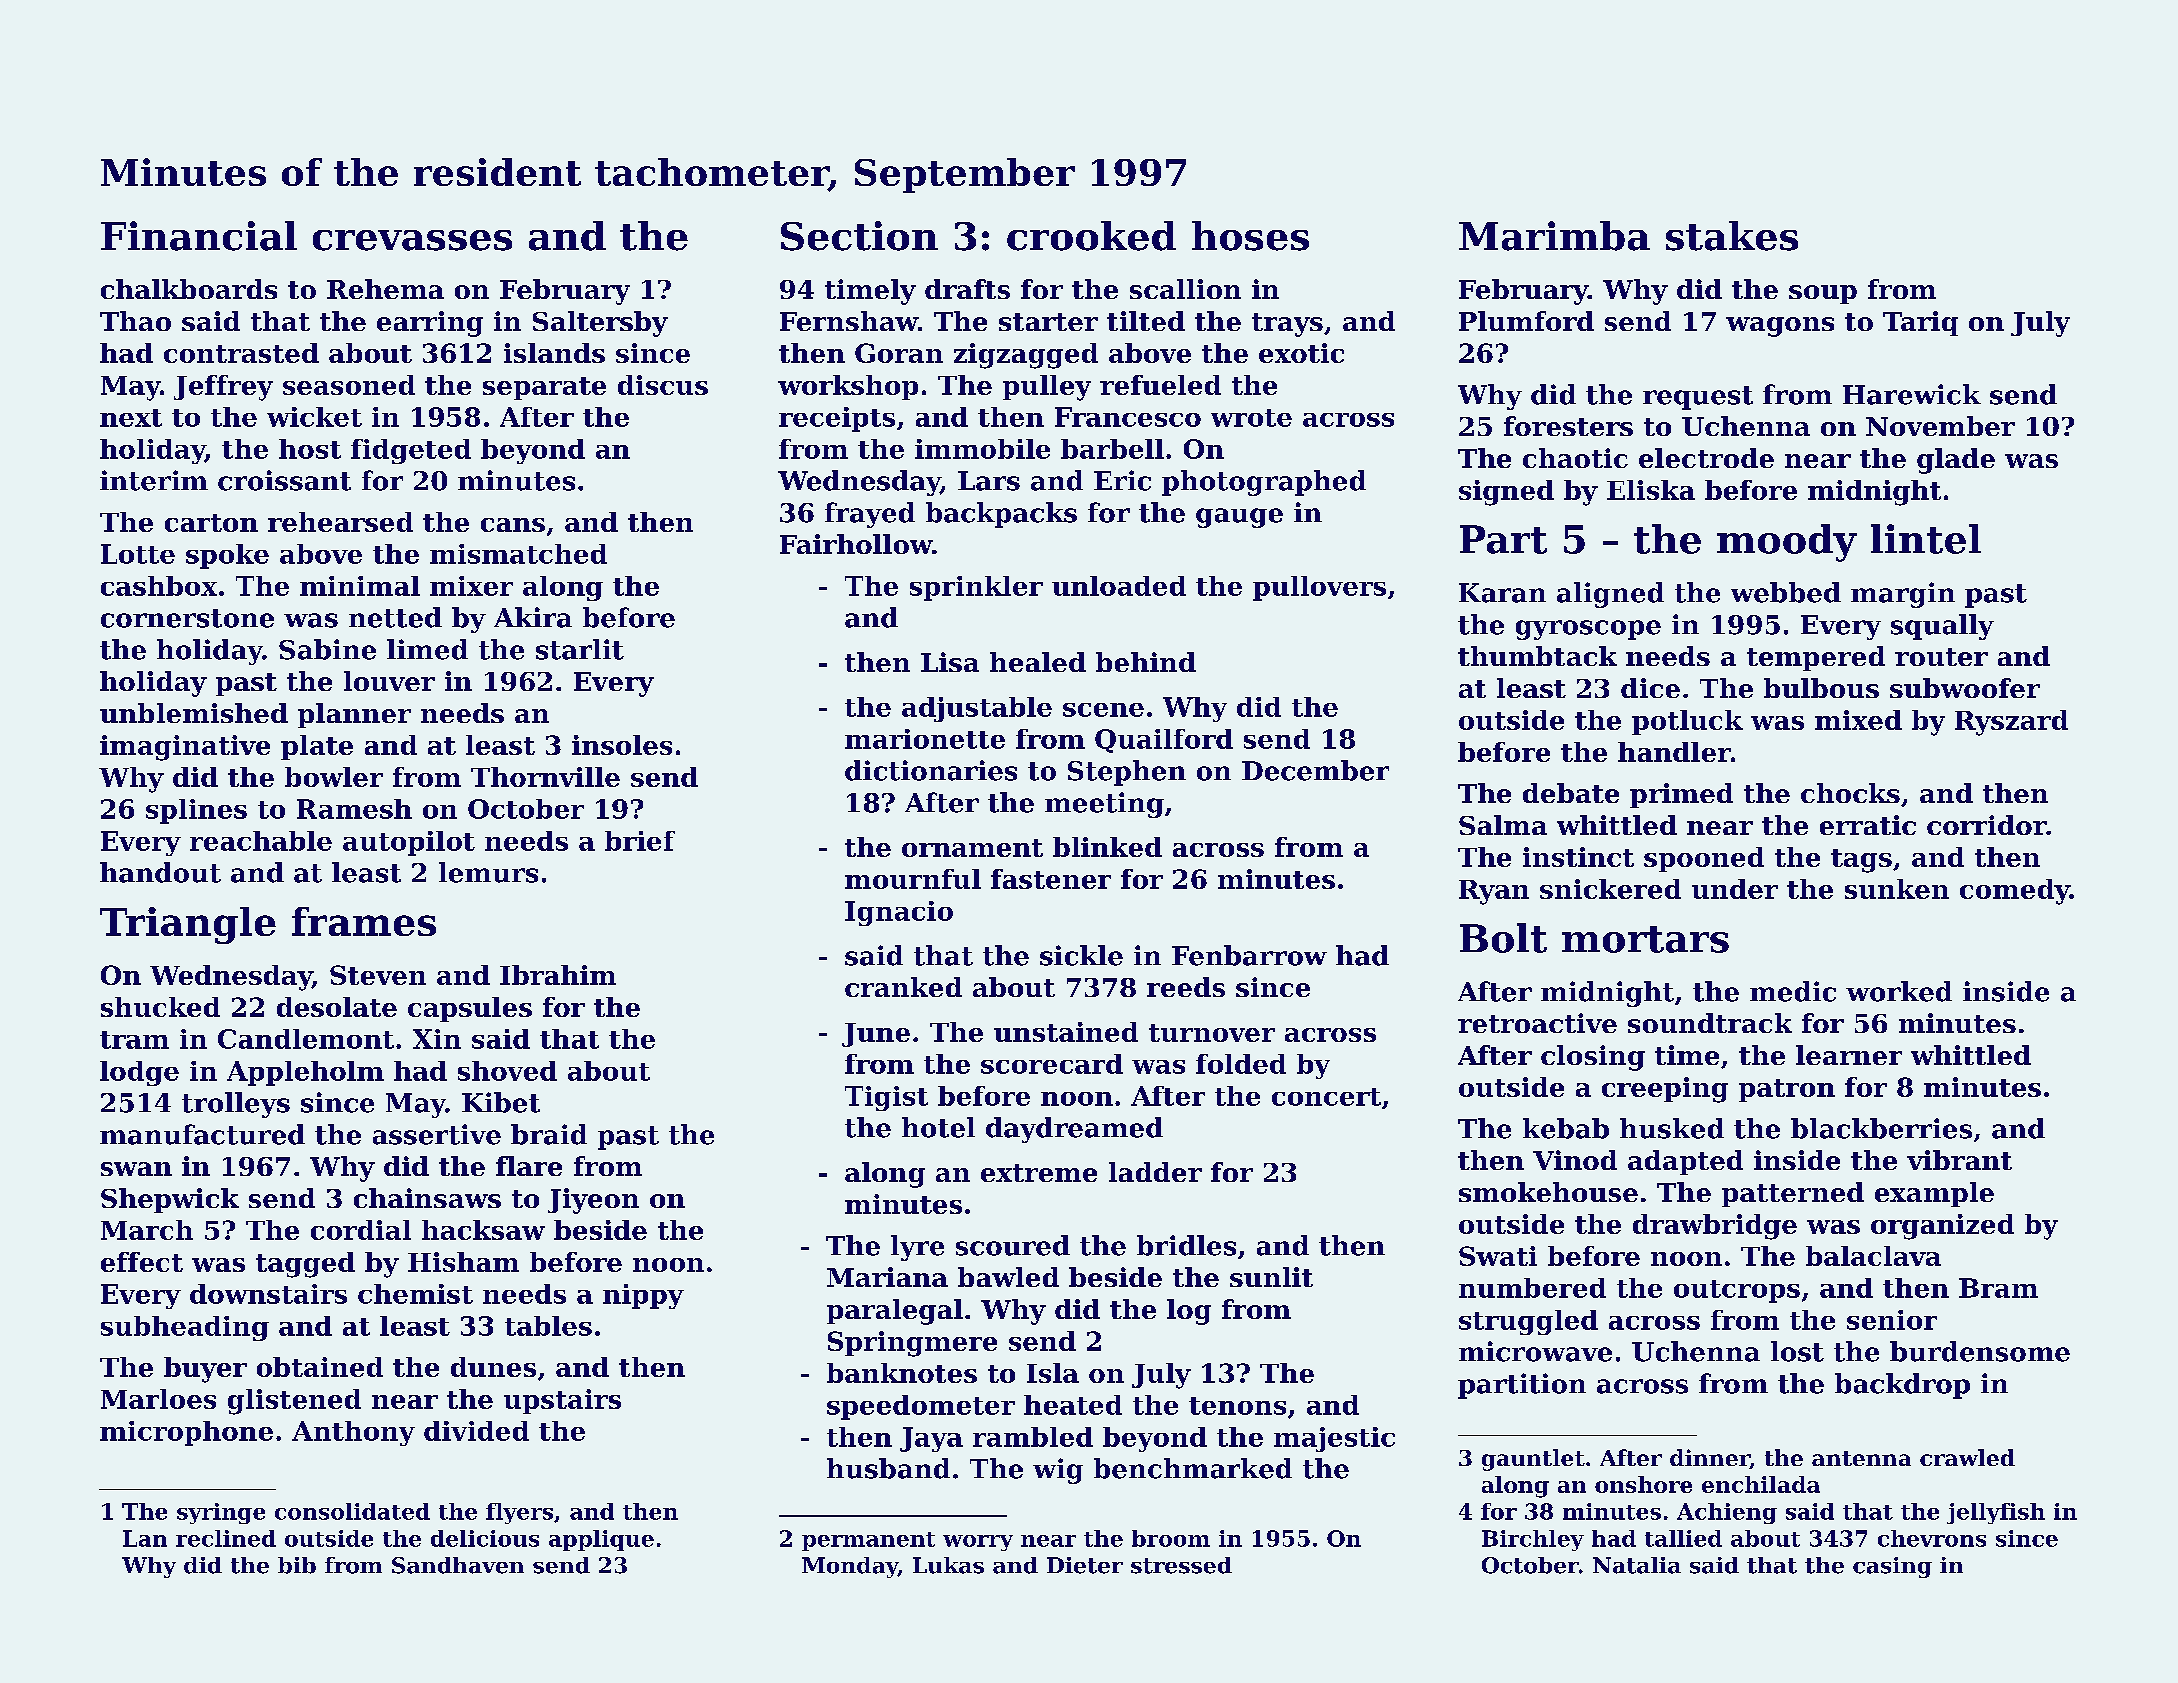 The height and width of the document is (1683, 2178). Describe the element at coordinates (131, 418) in the document. I see `next` at that location.
